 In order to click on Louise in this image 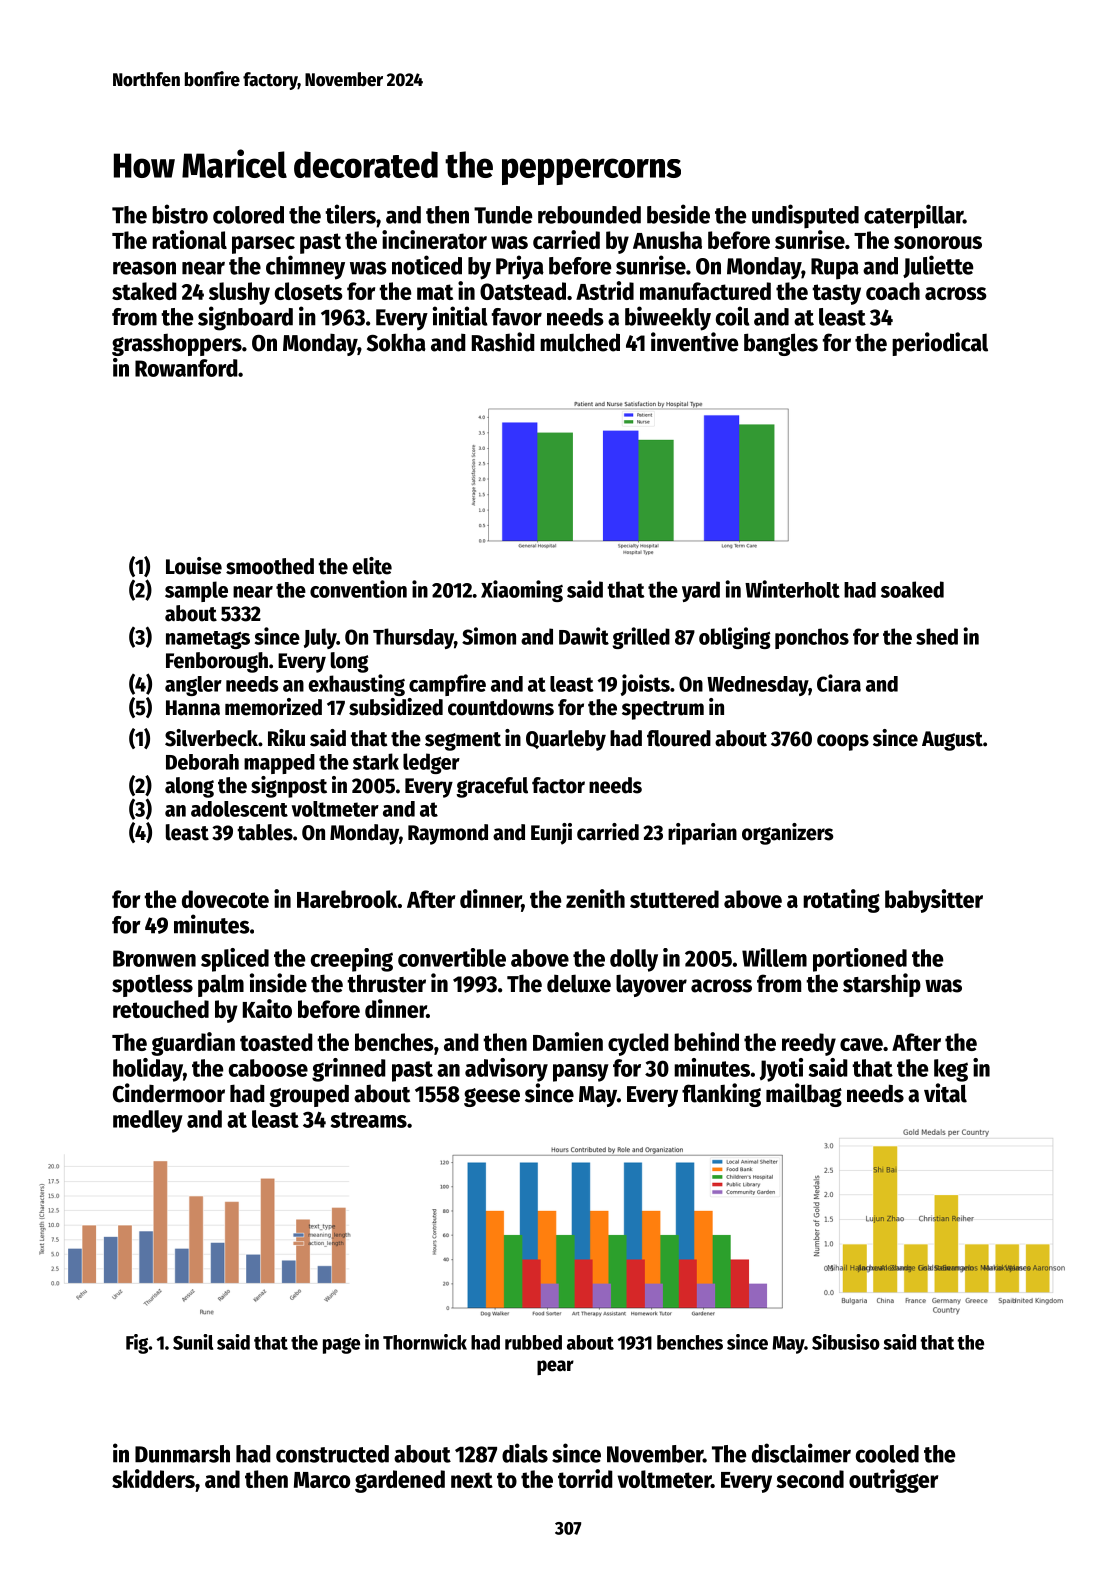, I will do `click(194, 566)`.
